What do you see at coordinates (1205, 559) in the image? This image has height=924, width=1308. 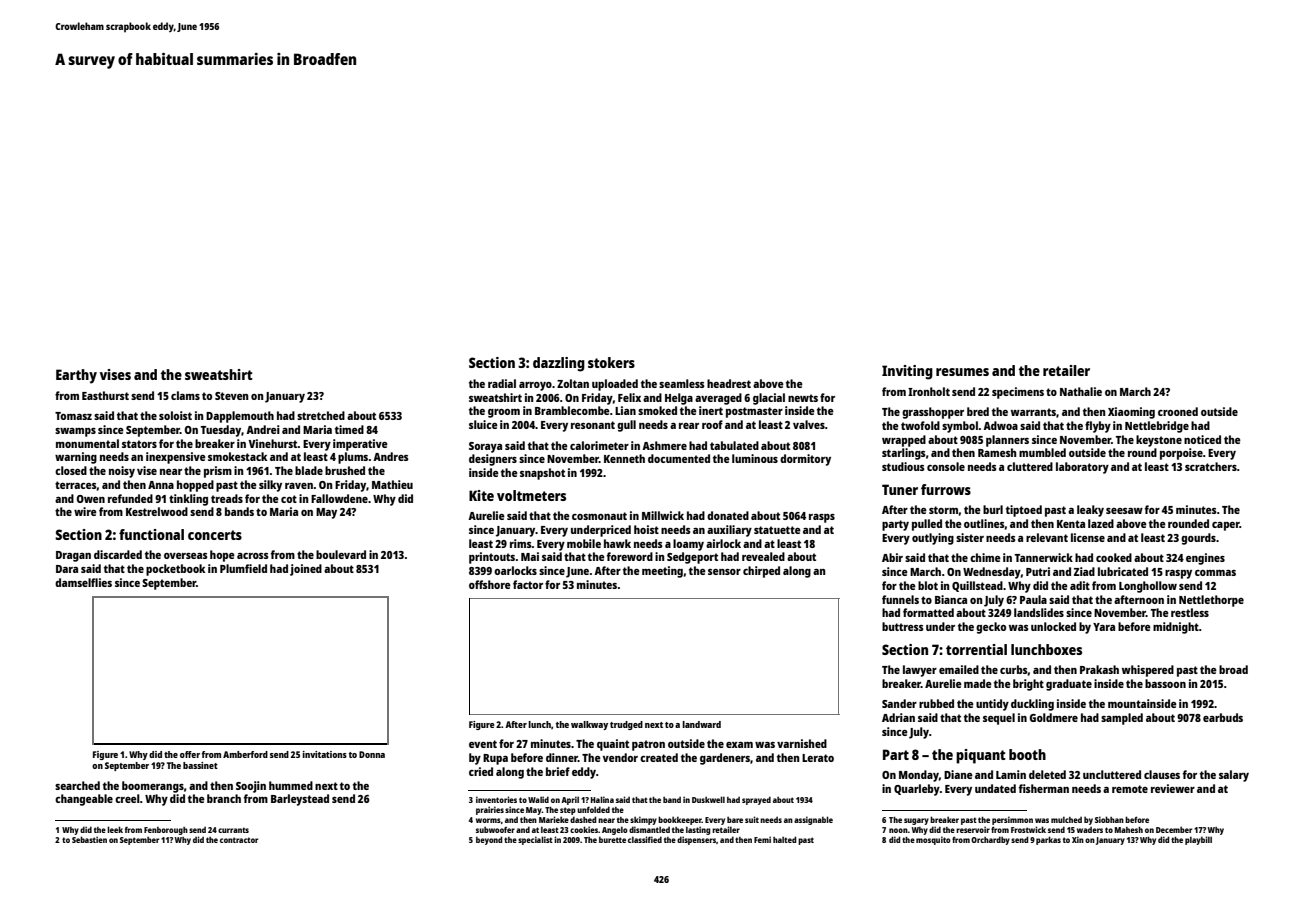 I see `engines` at bounding box center [1205, 559].
